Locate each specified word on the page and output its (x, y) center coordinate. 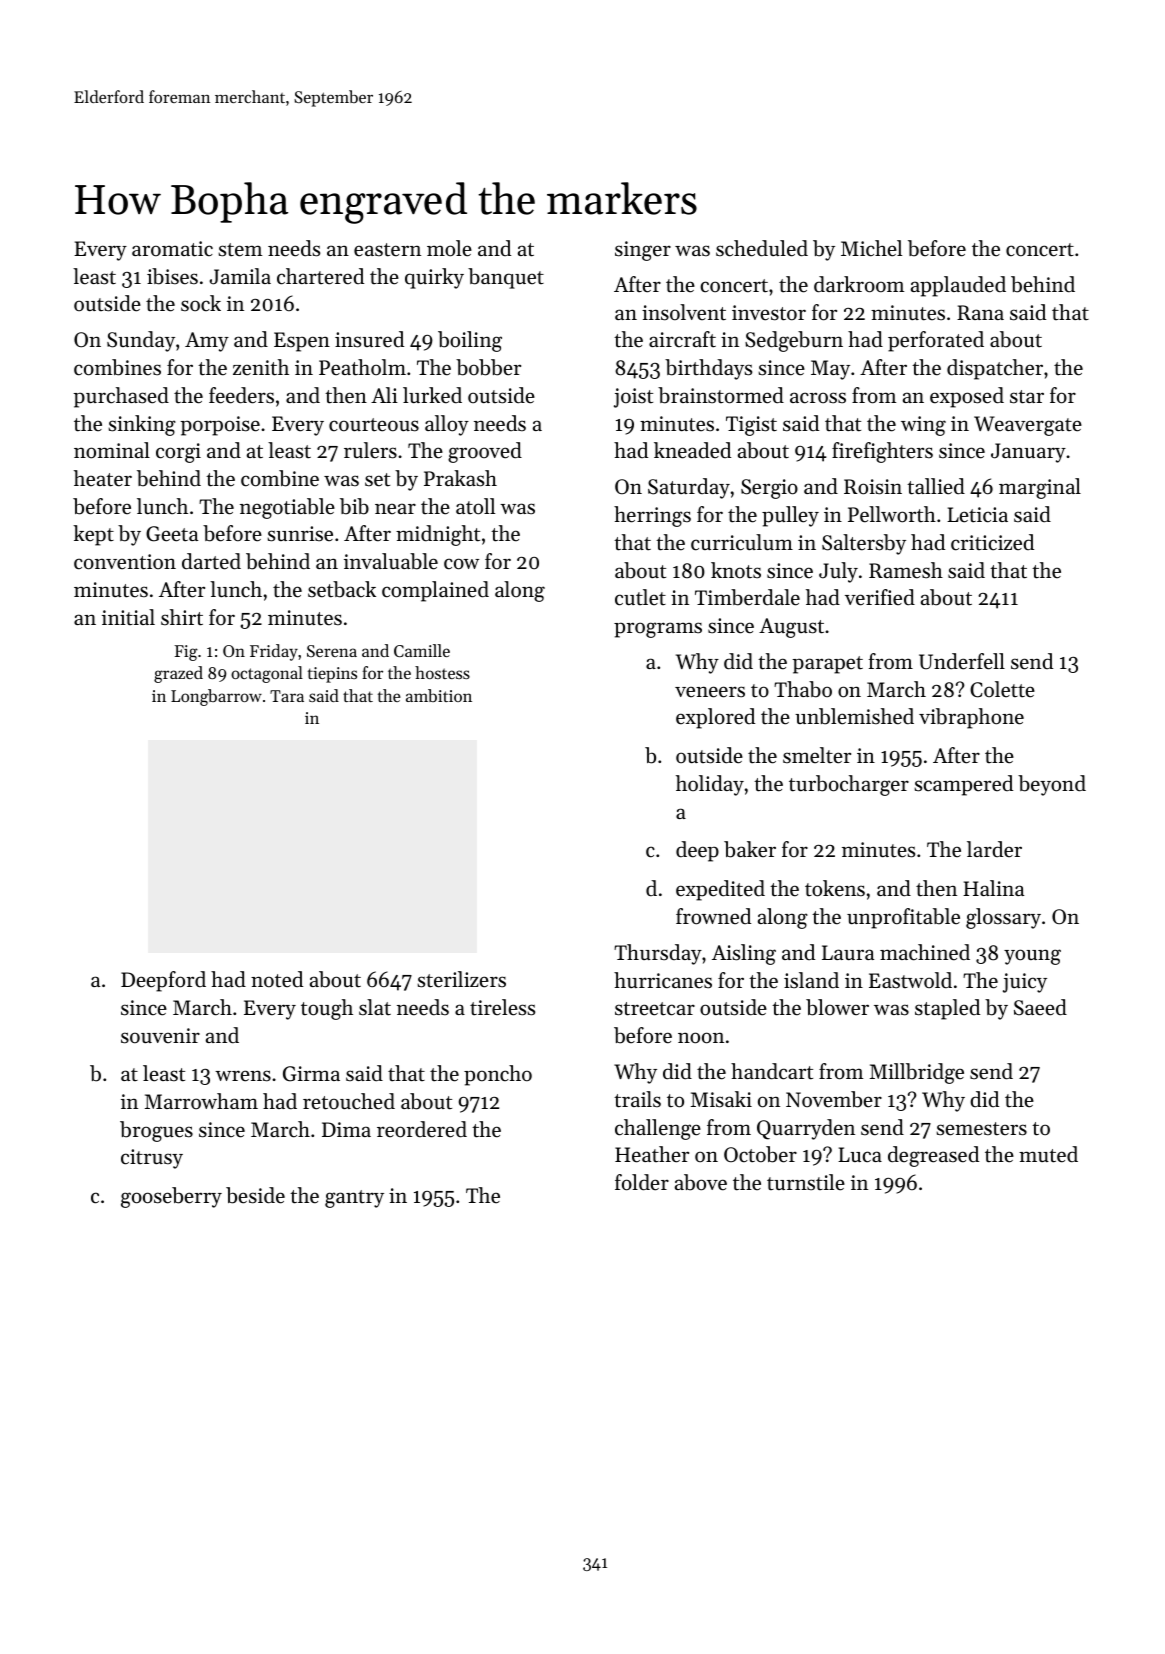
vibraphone (971, 718)
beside (255, 1195)
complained (435, 591)
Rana (980, 312)
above (701, 1182)
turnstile (806, 1182)
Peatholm (362, 367)
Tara (287, 696)
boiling (470, 341)
